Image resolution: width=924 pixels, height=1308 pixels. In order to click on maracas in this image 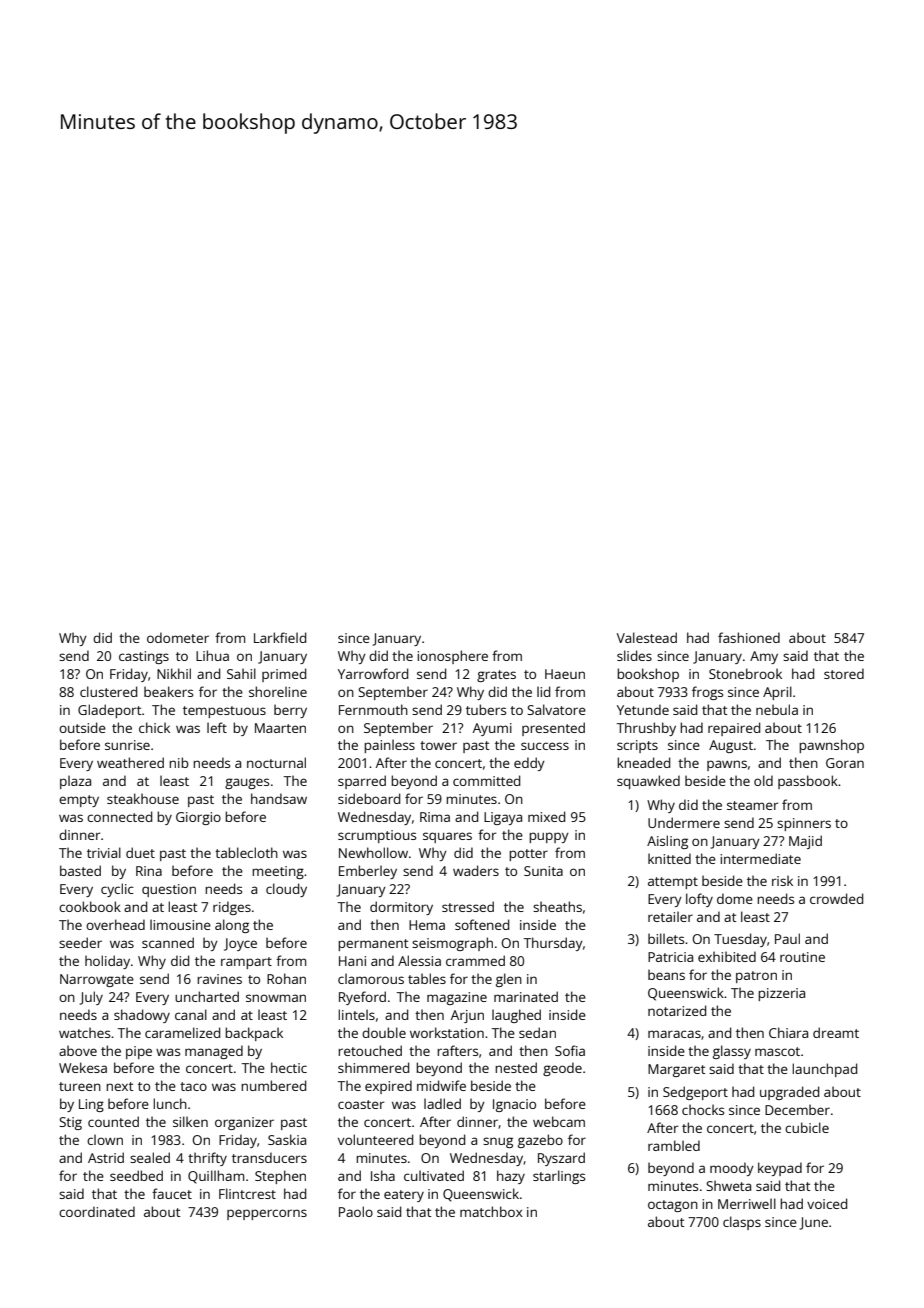, I will do `click(674, 1034)`.
